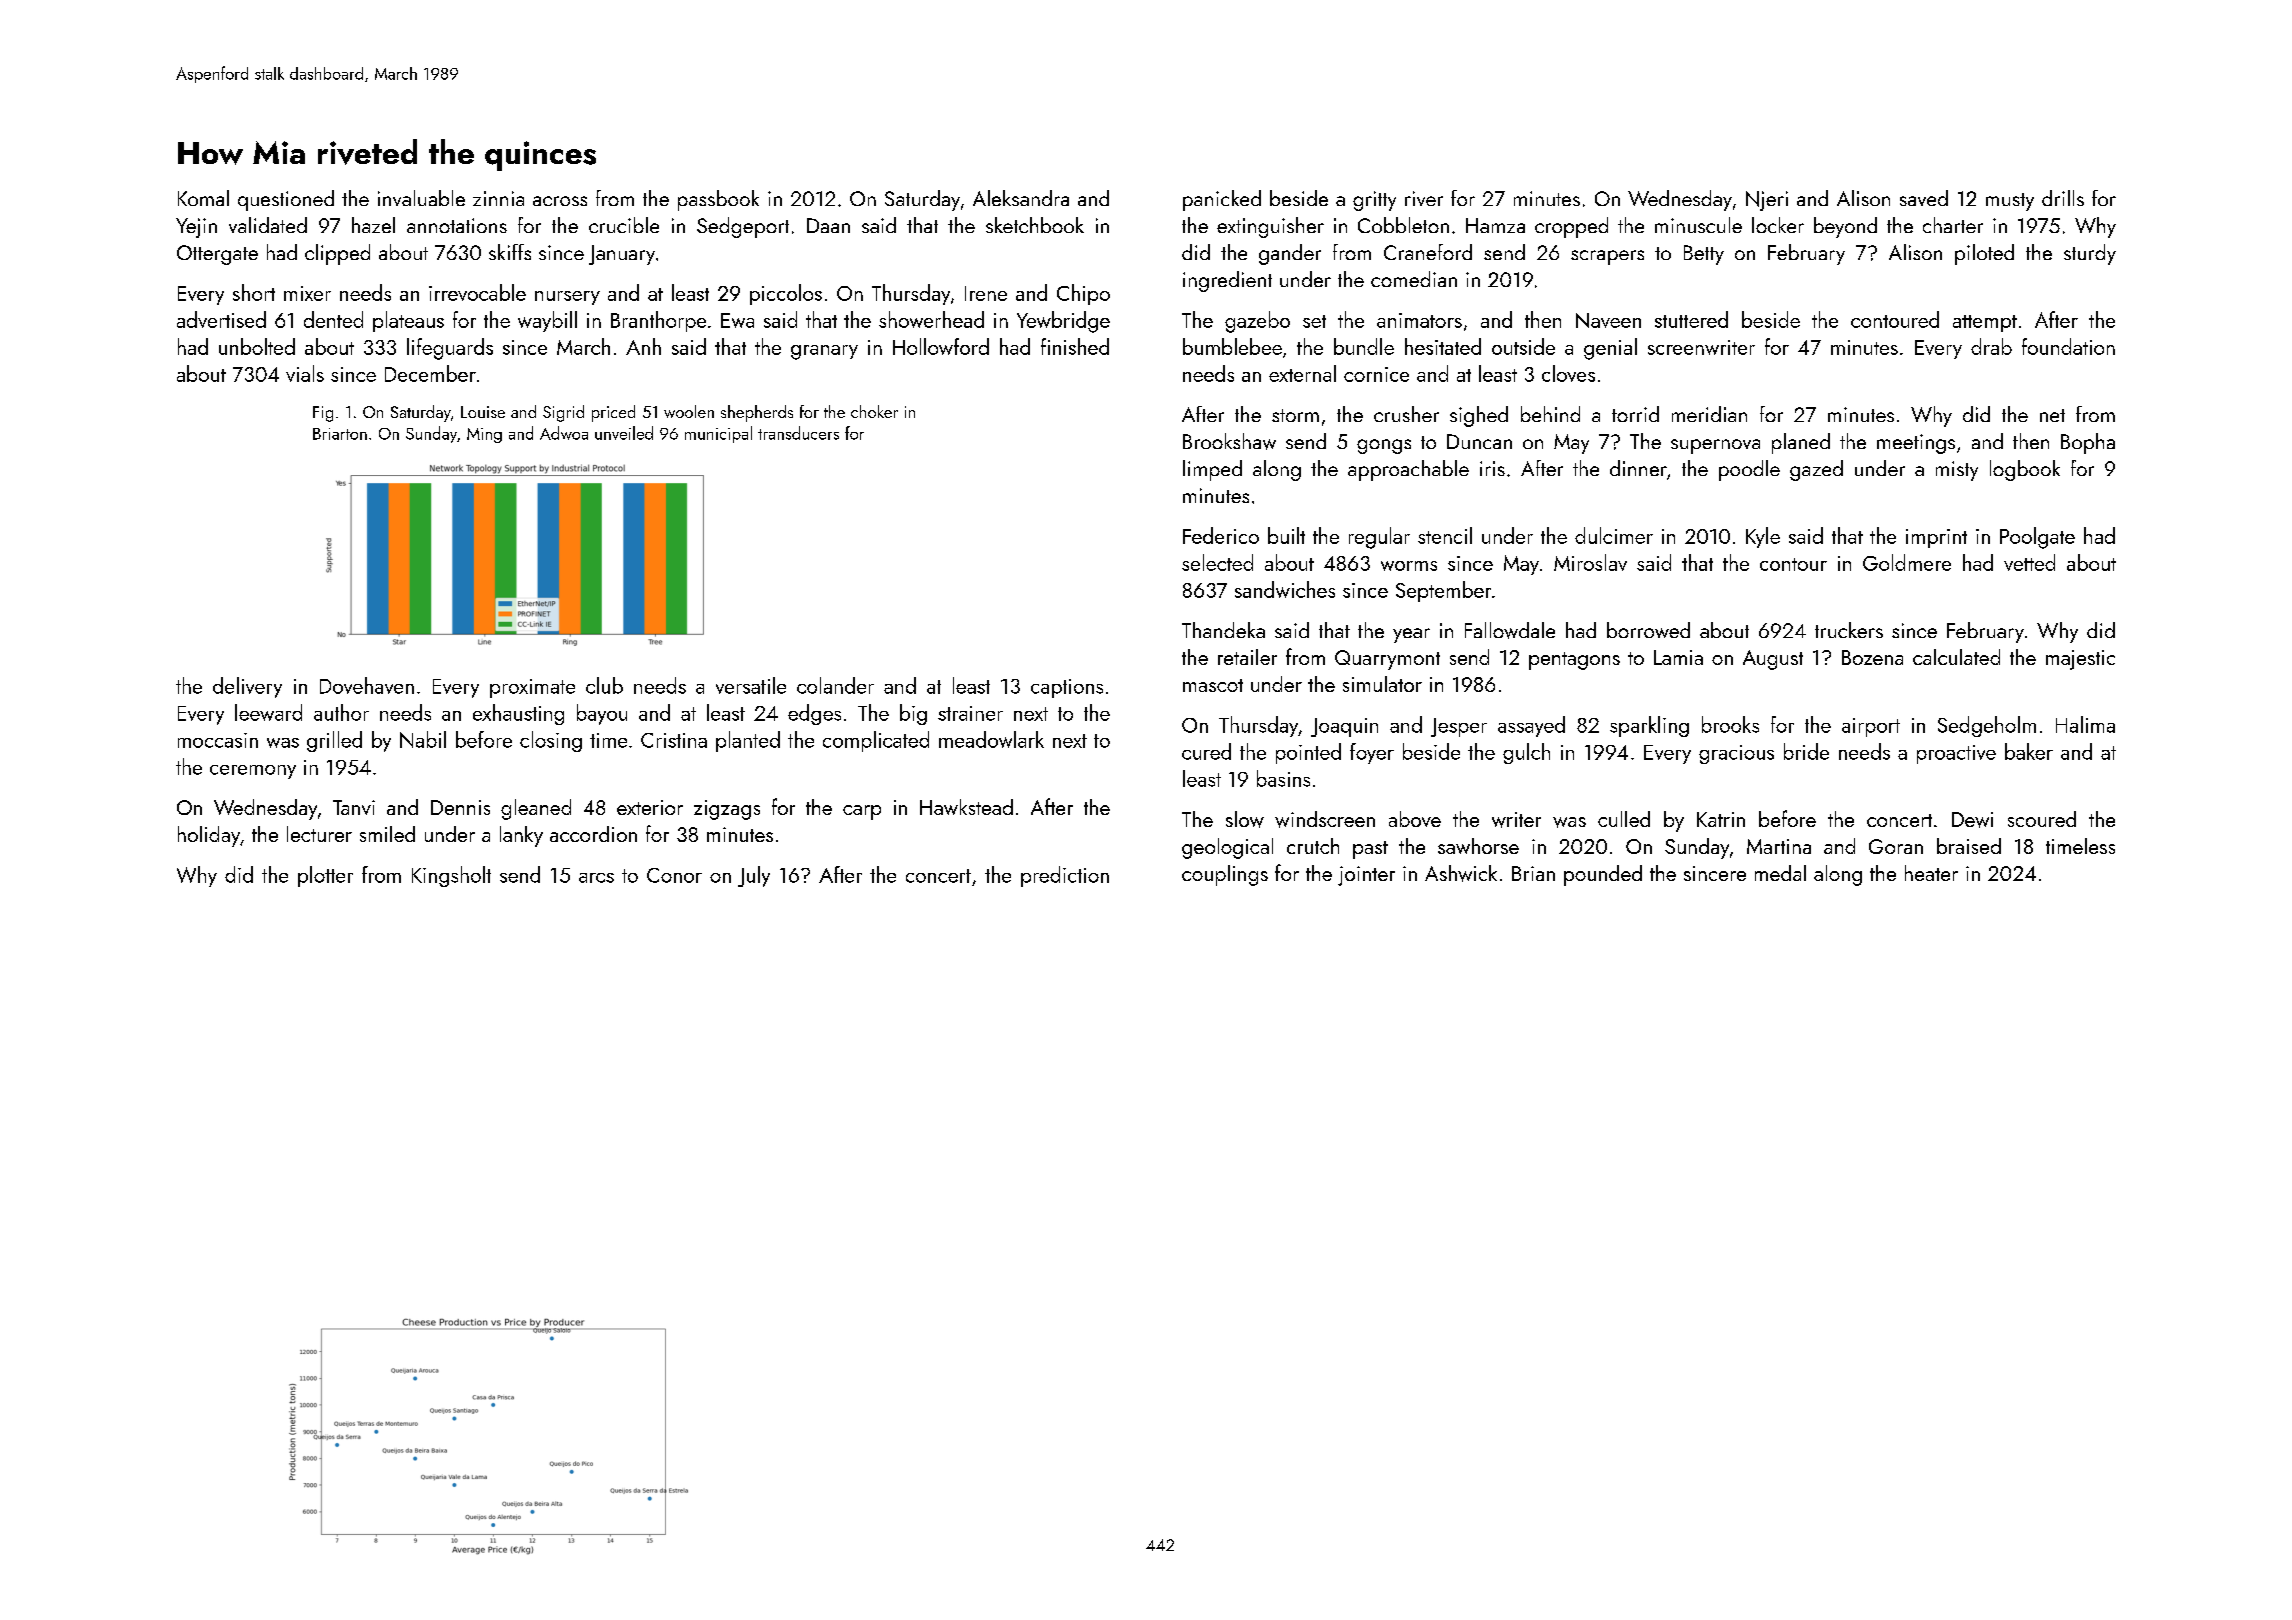  Describe the element at coordinates (1801, 443) in the screenshot. I see `planed` at that location.
